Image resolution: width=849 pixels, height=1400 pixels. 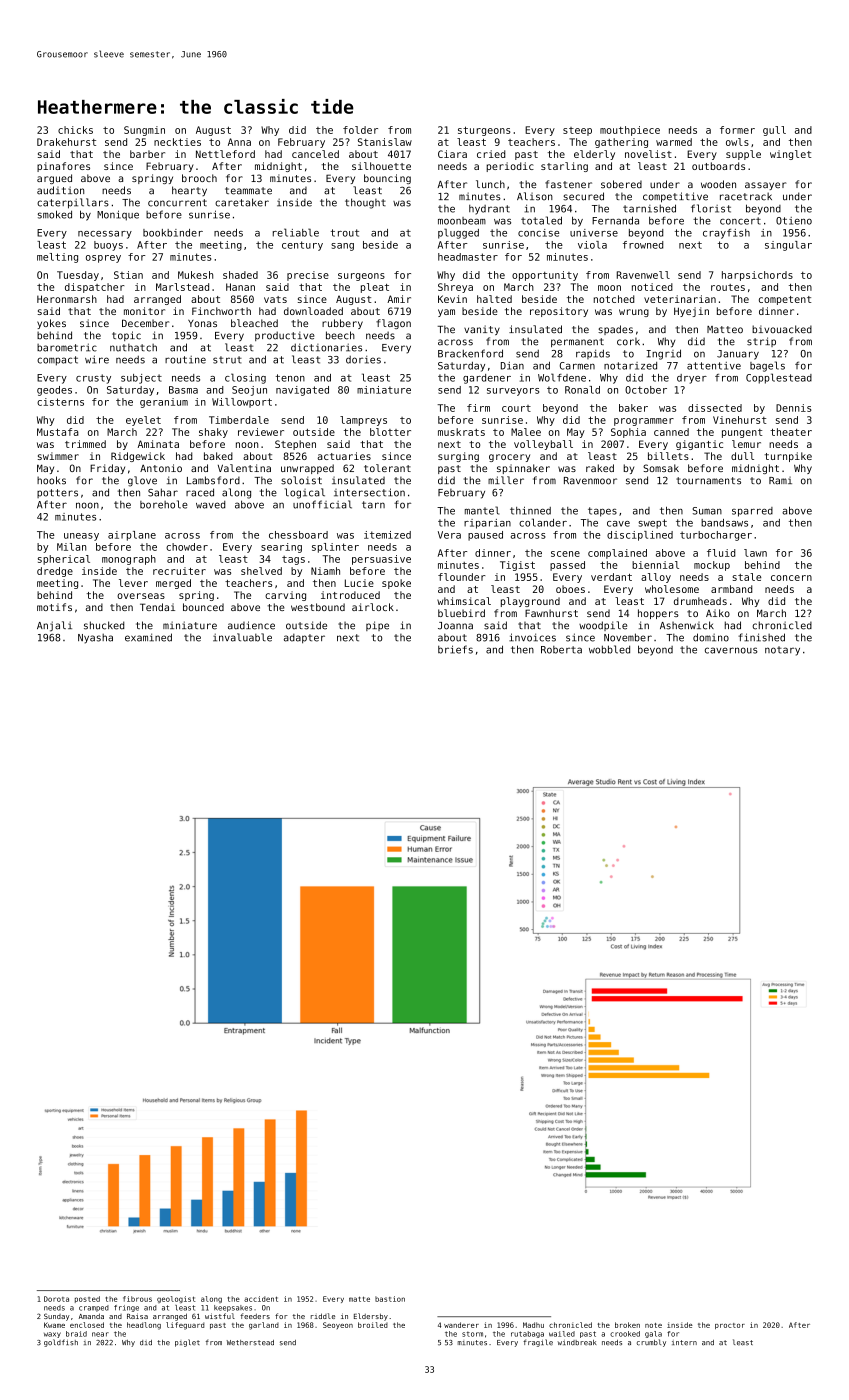 I want to click on geranium, so click(x=164, y=403).
